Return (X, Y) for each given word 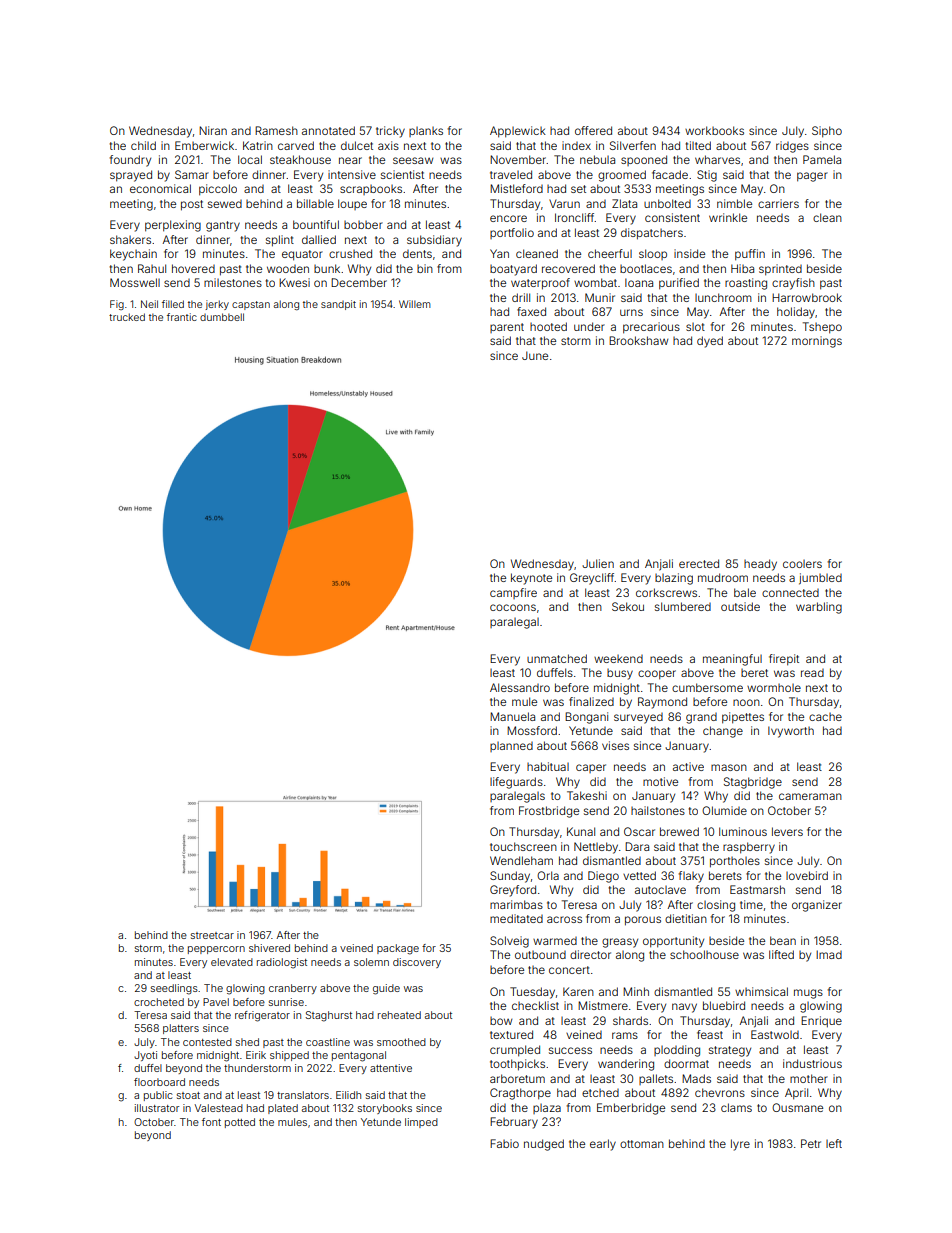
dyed (710, 342)
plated (283, 1109)
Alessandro (520, 687)
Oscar (639, 831)
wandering (626, 1065)
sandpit (338, 305)
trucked (127, 317)
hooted (548, 326)
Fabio (504, 1143)
